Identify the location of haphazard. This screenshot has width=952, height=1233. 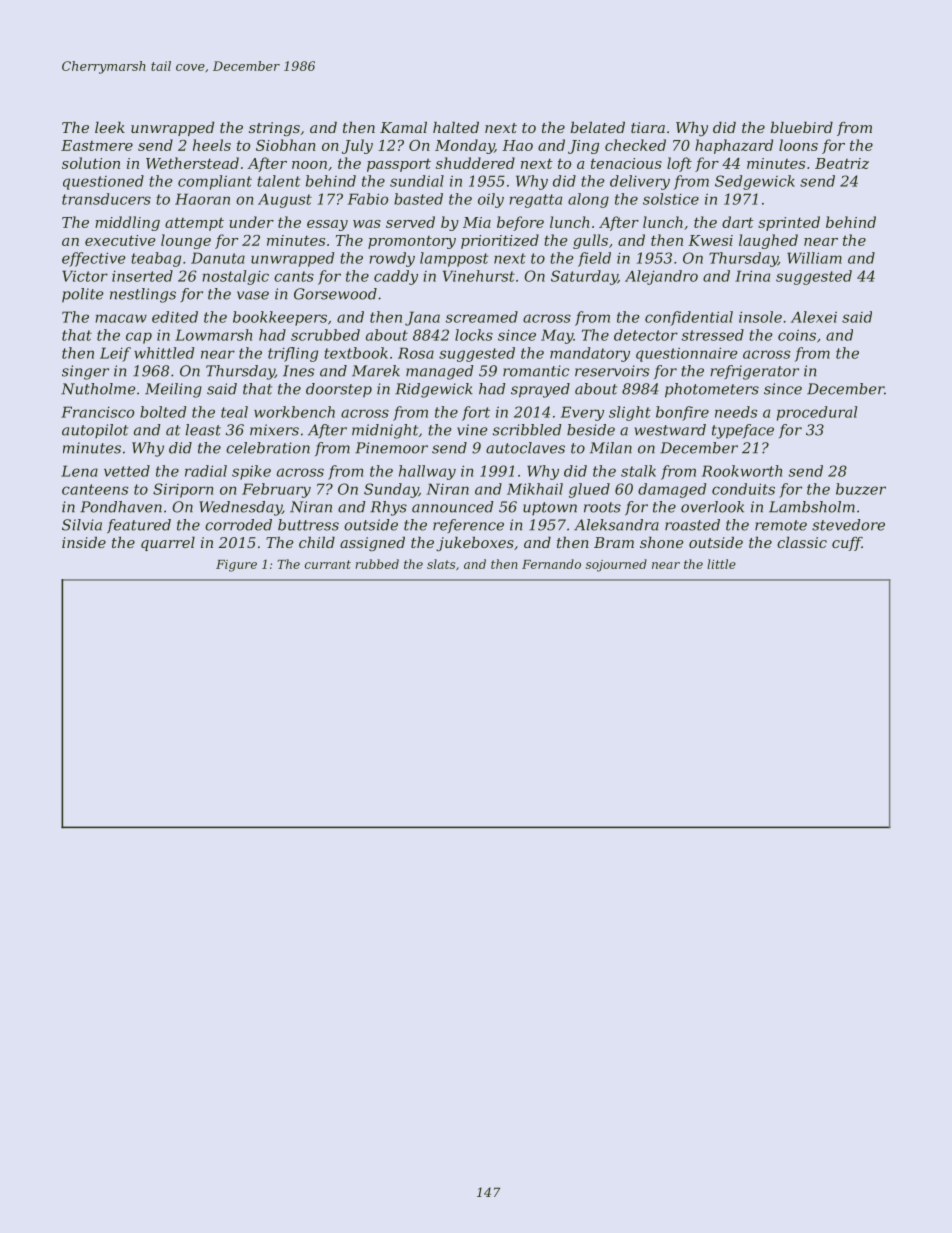
(734, 146).
